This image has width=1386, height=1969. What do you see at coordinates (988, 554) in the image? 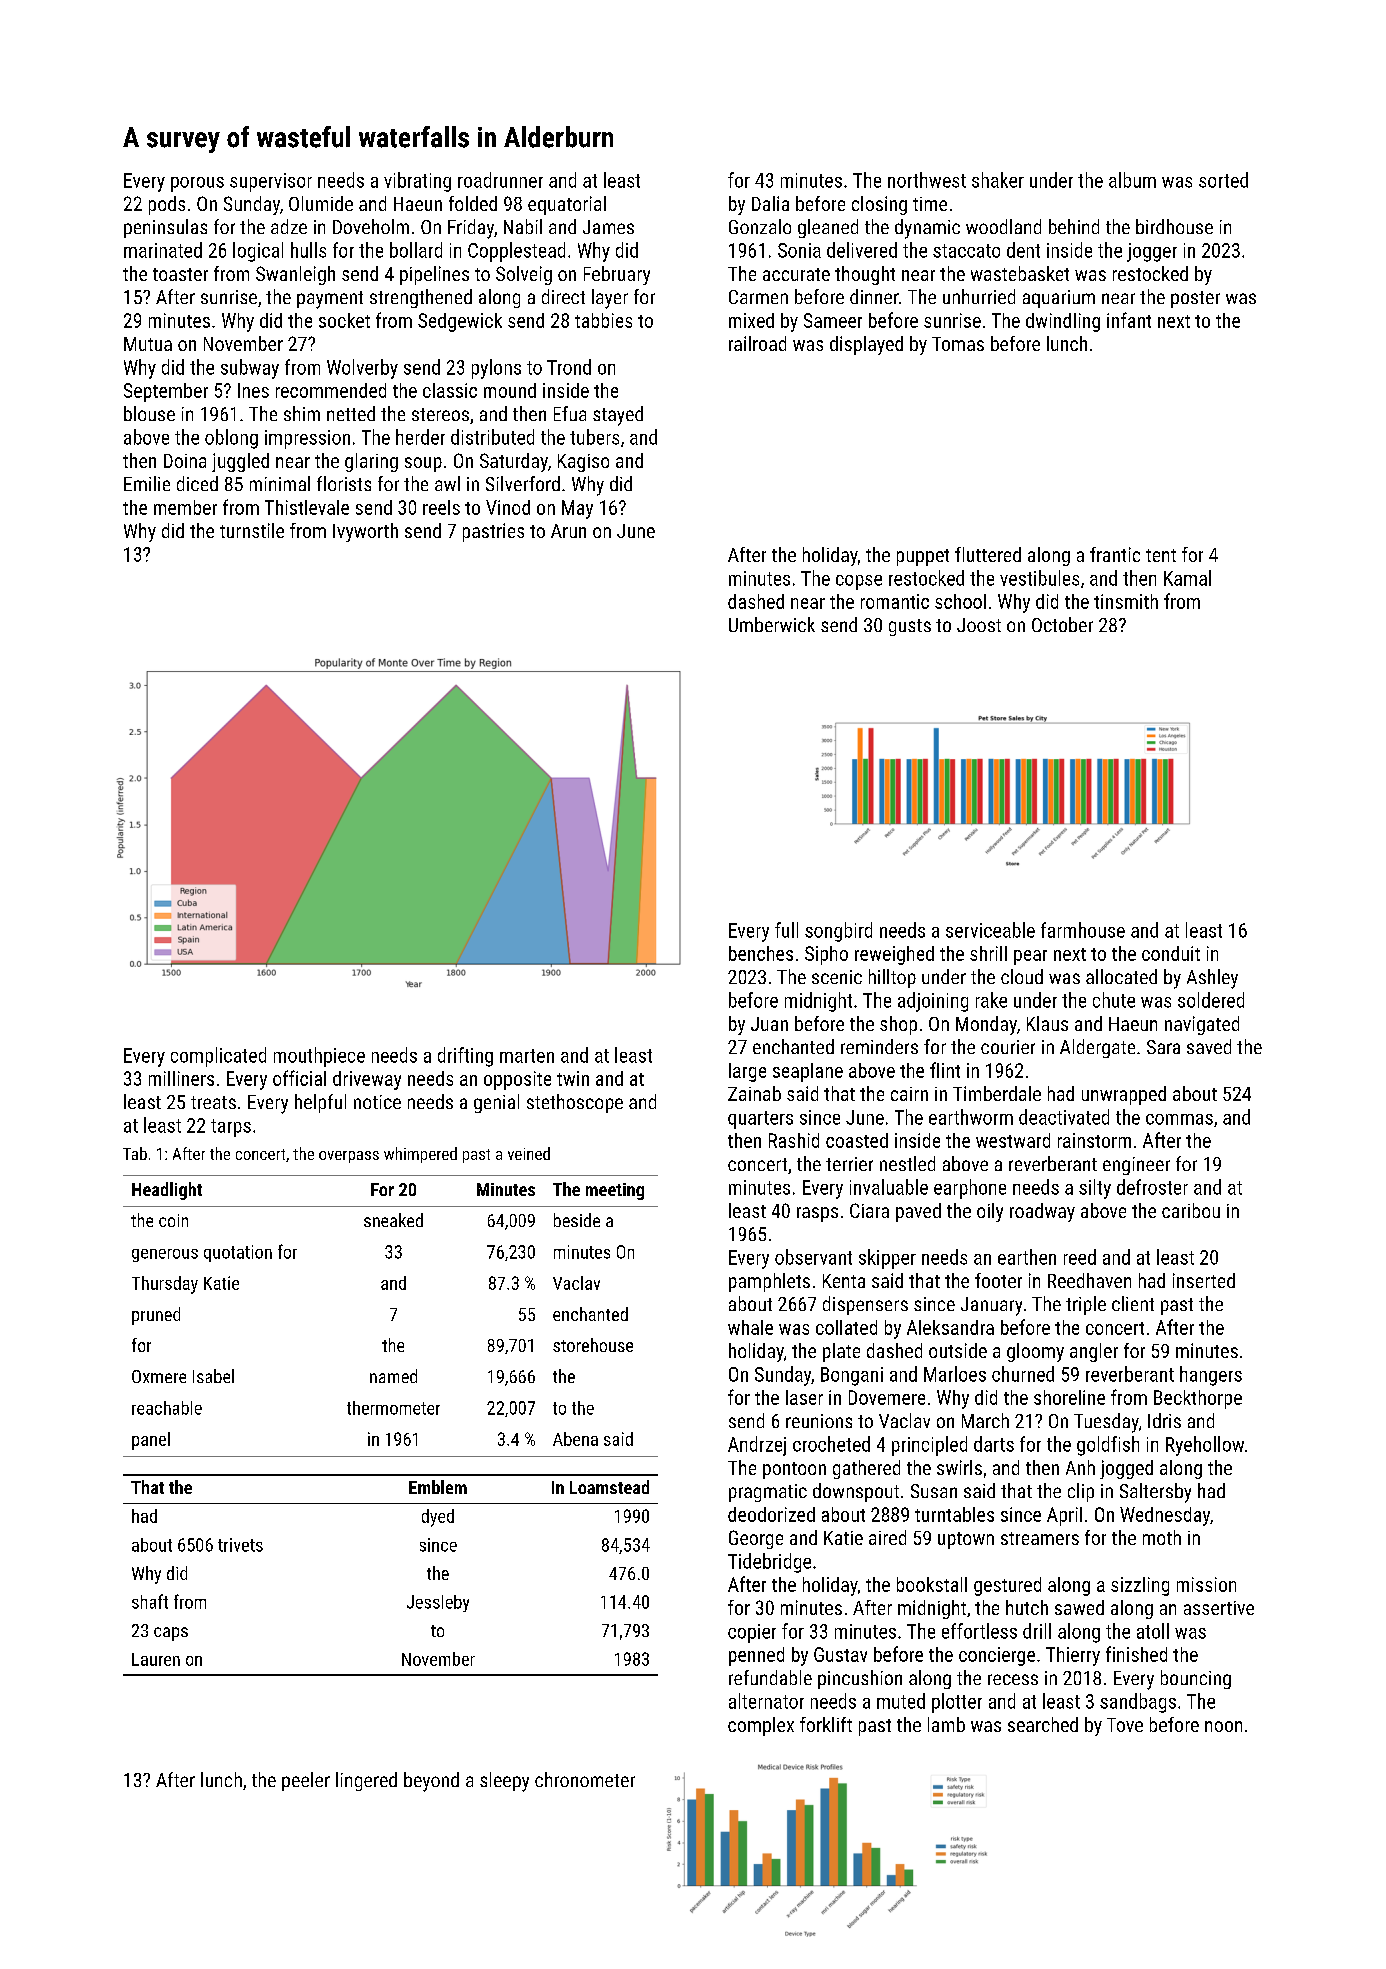
I see `fluttered` at bounding box center [988, 554].
